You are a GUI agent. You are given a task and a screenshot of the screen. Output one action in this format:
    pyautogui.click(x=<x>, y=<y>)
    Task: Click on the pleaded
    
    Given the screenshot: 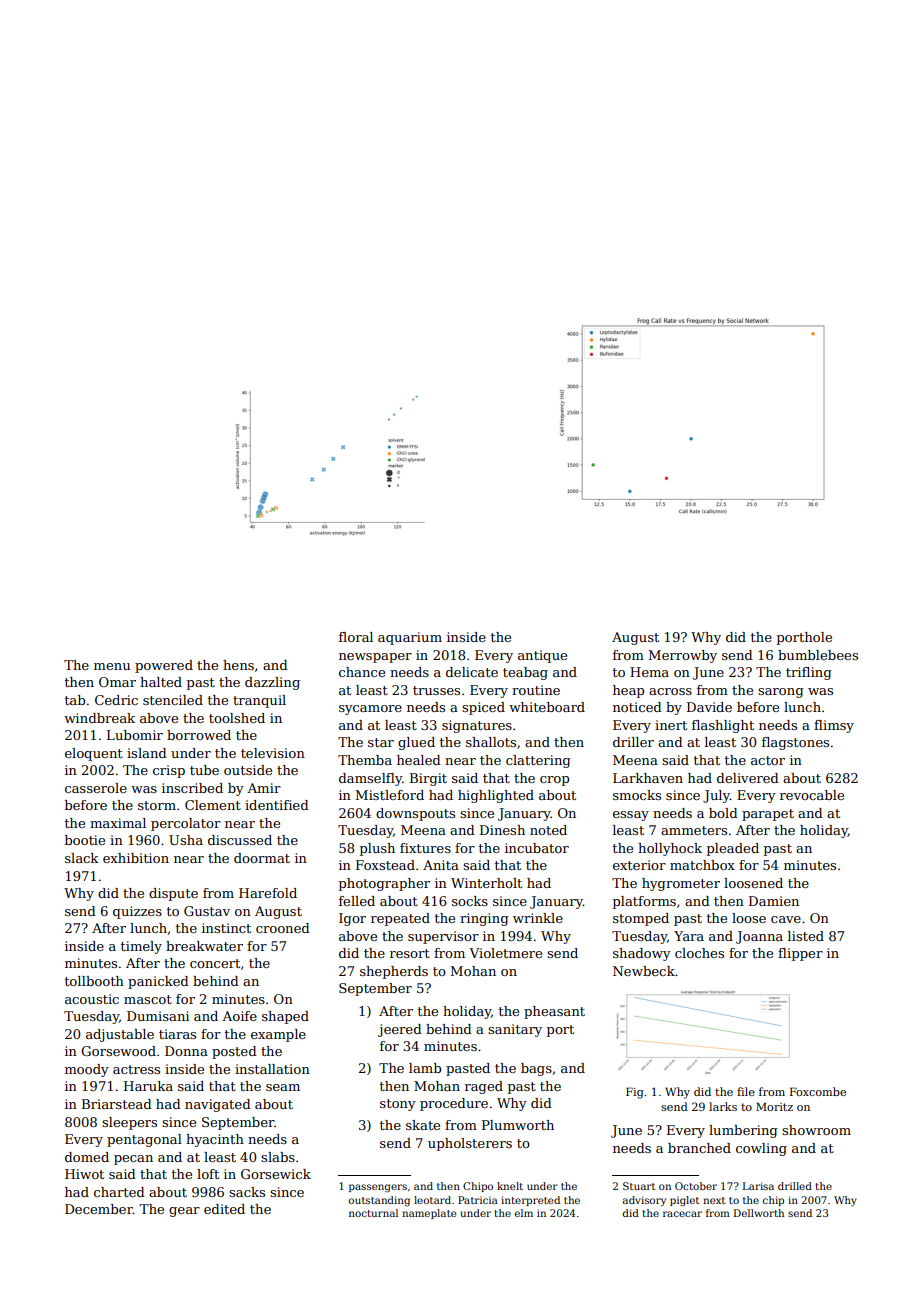 What is the action you would take?
    pyautogui.click(x=733, y=849)
